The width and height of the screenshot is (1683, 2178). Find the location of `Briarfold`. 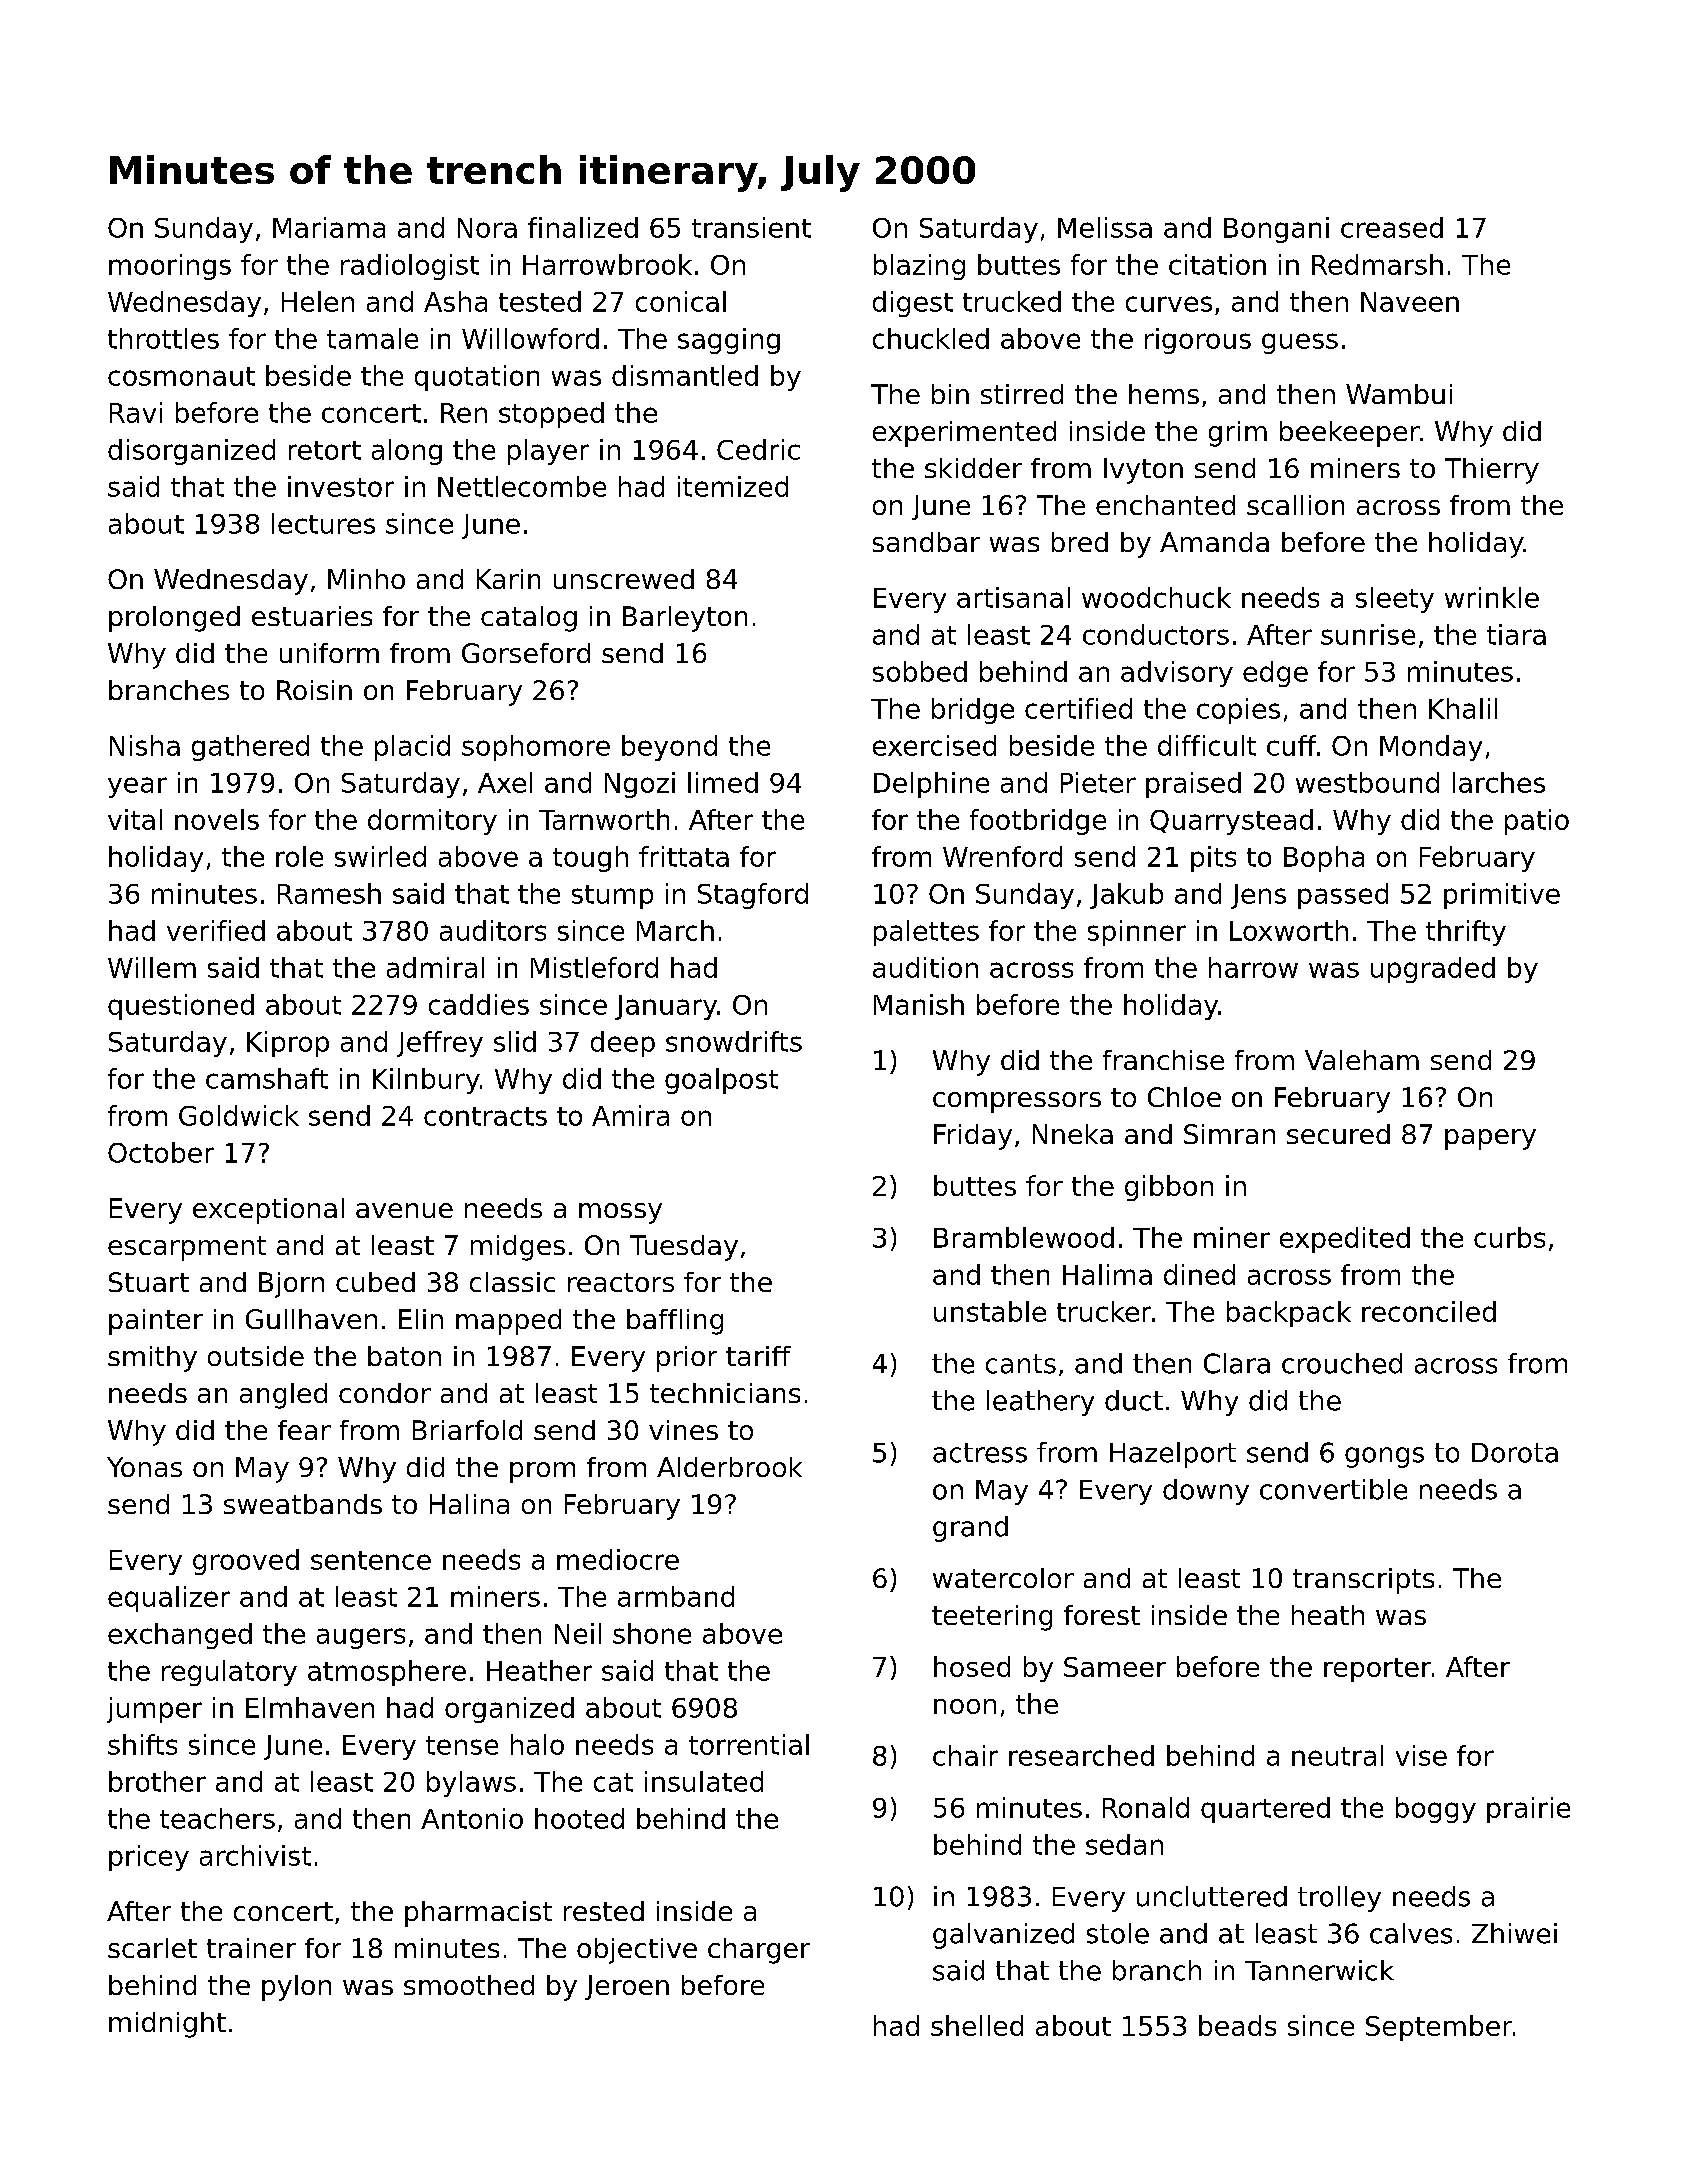

Briarfold is located at coordinates (467, 1430).
